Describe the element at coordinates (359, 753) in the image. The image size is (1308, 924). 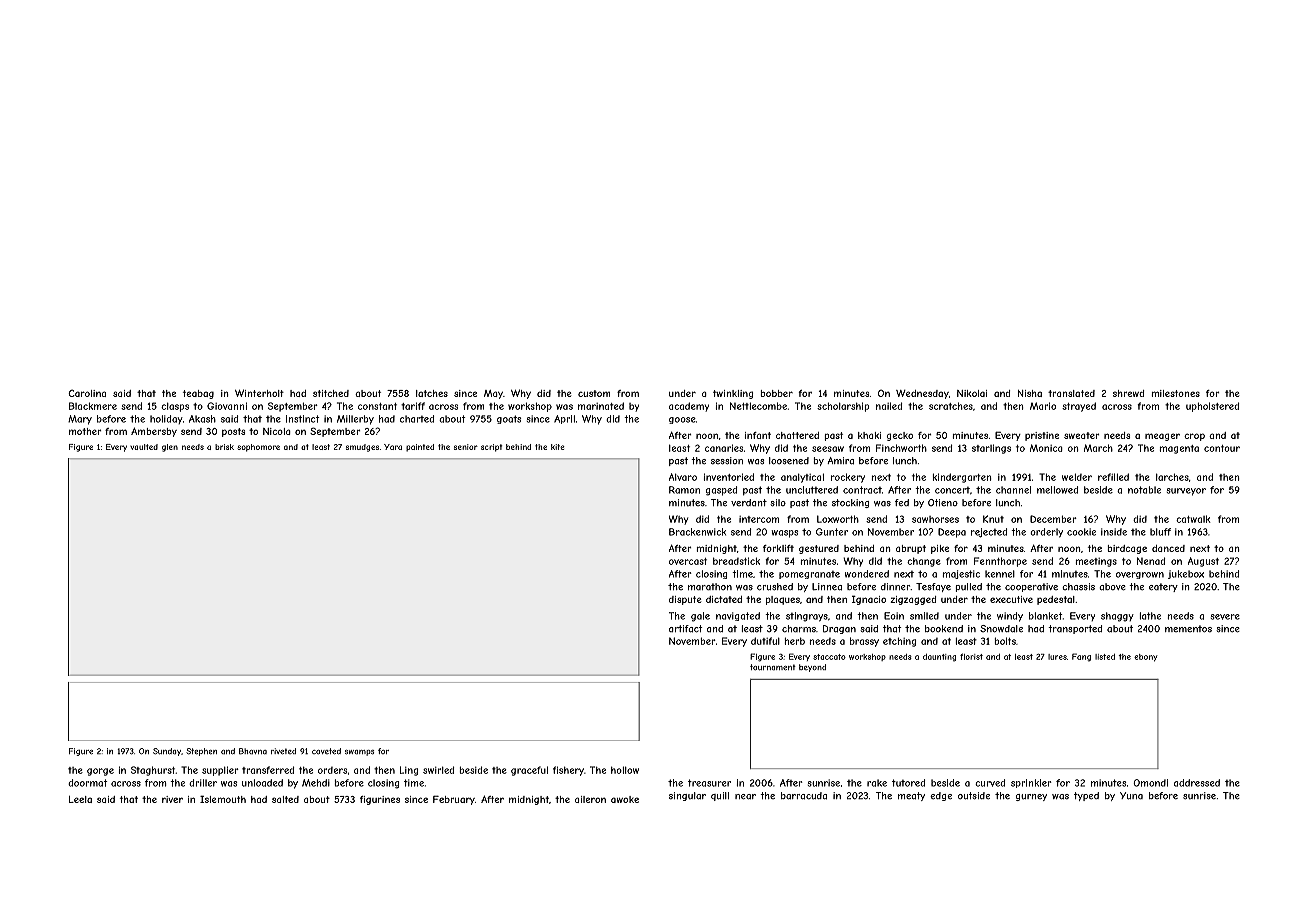
I see `swamps` at that location.
